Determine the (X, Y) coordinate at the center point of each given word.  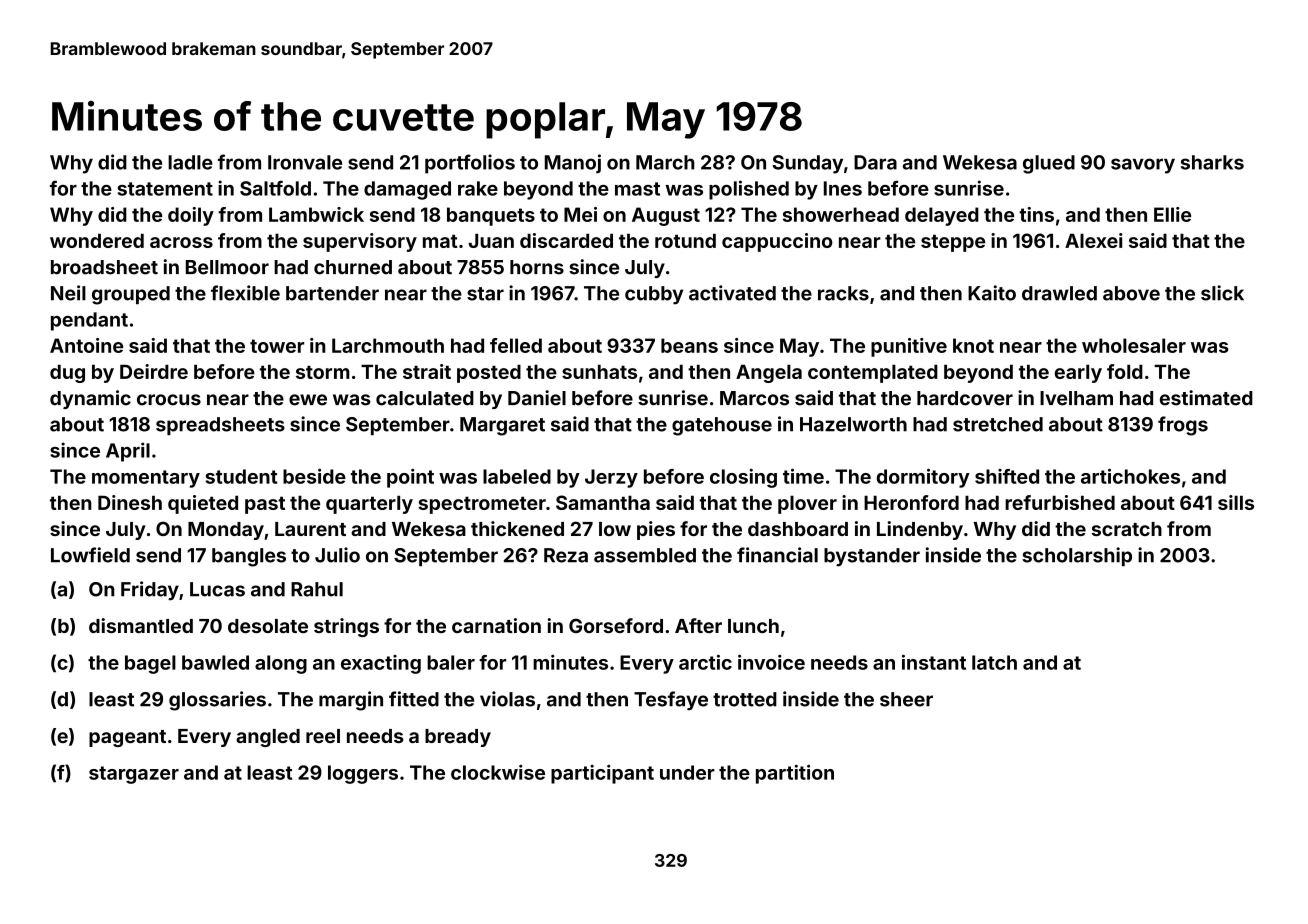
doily (191, 216)
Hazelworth (853, 424)
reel (323, 736)
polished (749, 190)
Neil (68, 293)
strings (346, 627)
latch (994, 662)
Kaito (992, 293)
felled (516, 345)
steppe (953, 243)
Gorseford (616, 625)
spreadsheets (220, 426)
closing (743, 478)
